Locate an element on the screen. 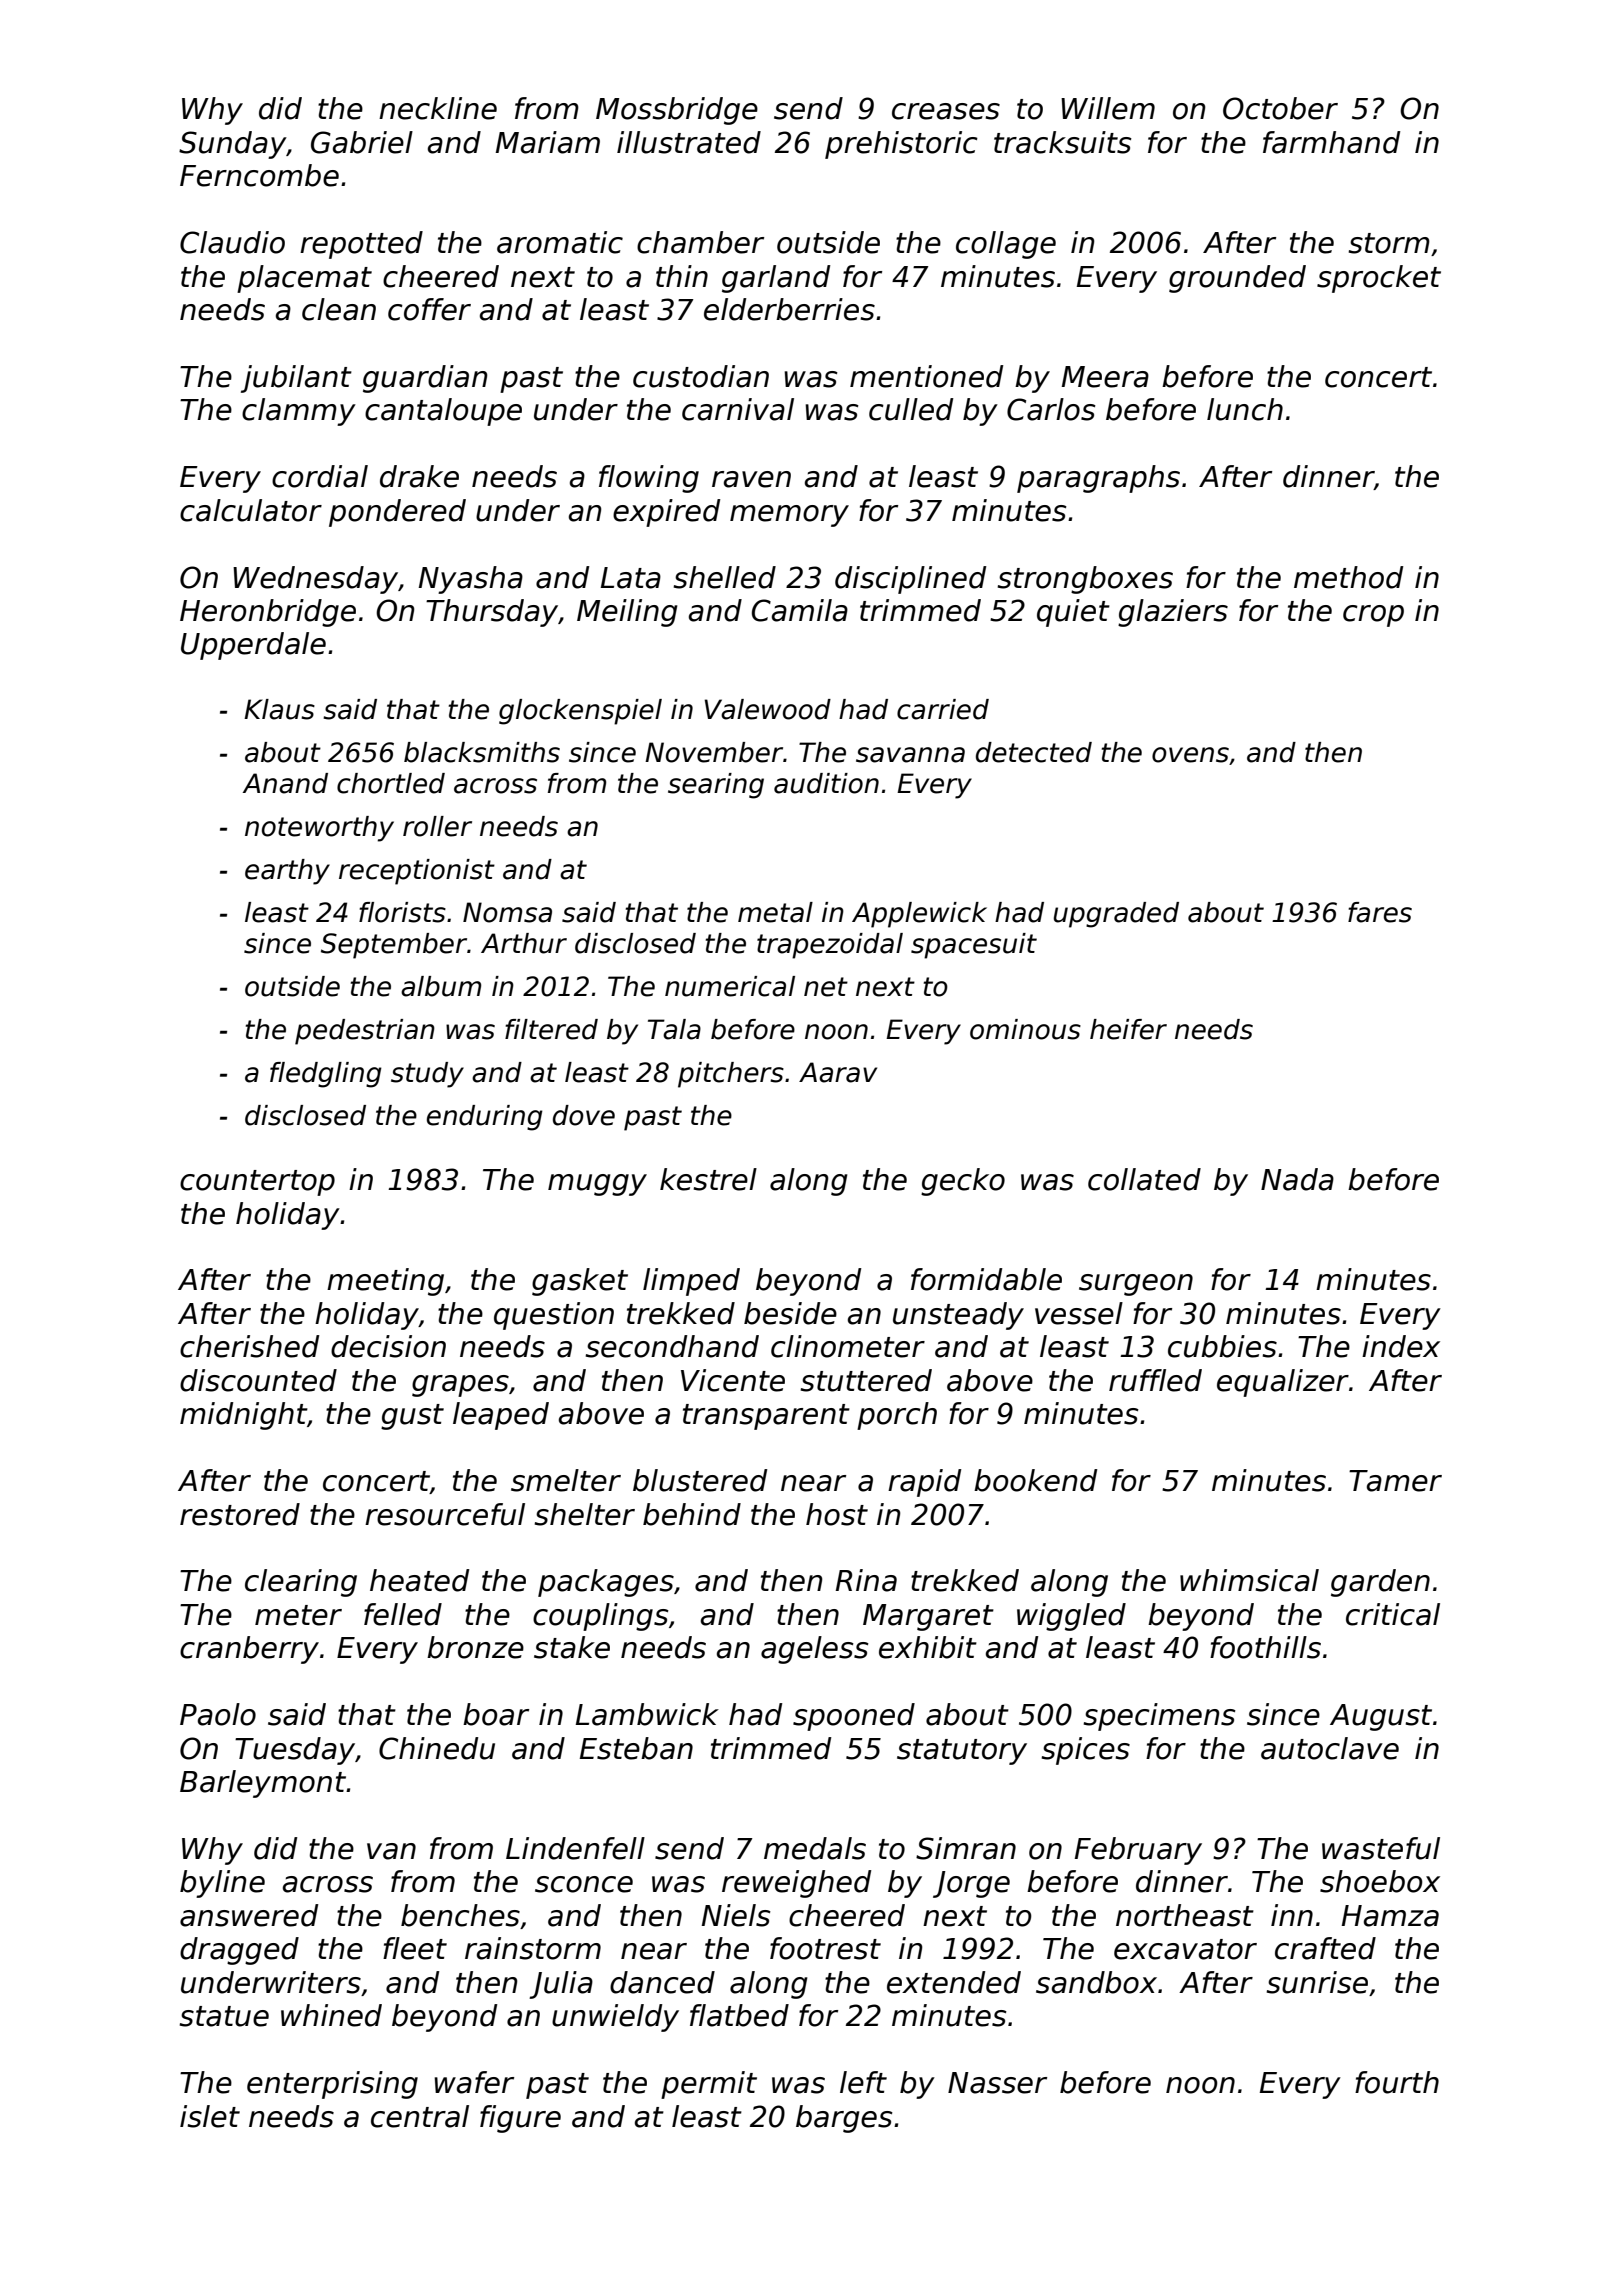  carried is located at coordinates (943, 709).
